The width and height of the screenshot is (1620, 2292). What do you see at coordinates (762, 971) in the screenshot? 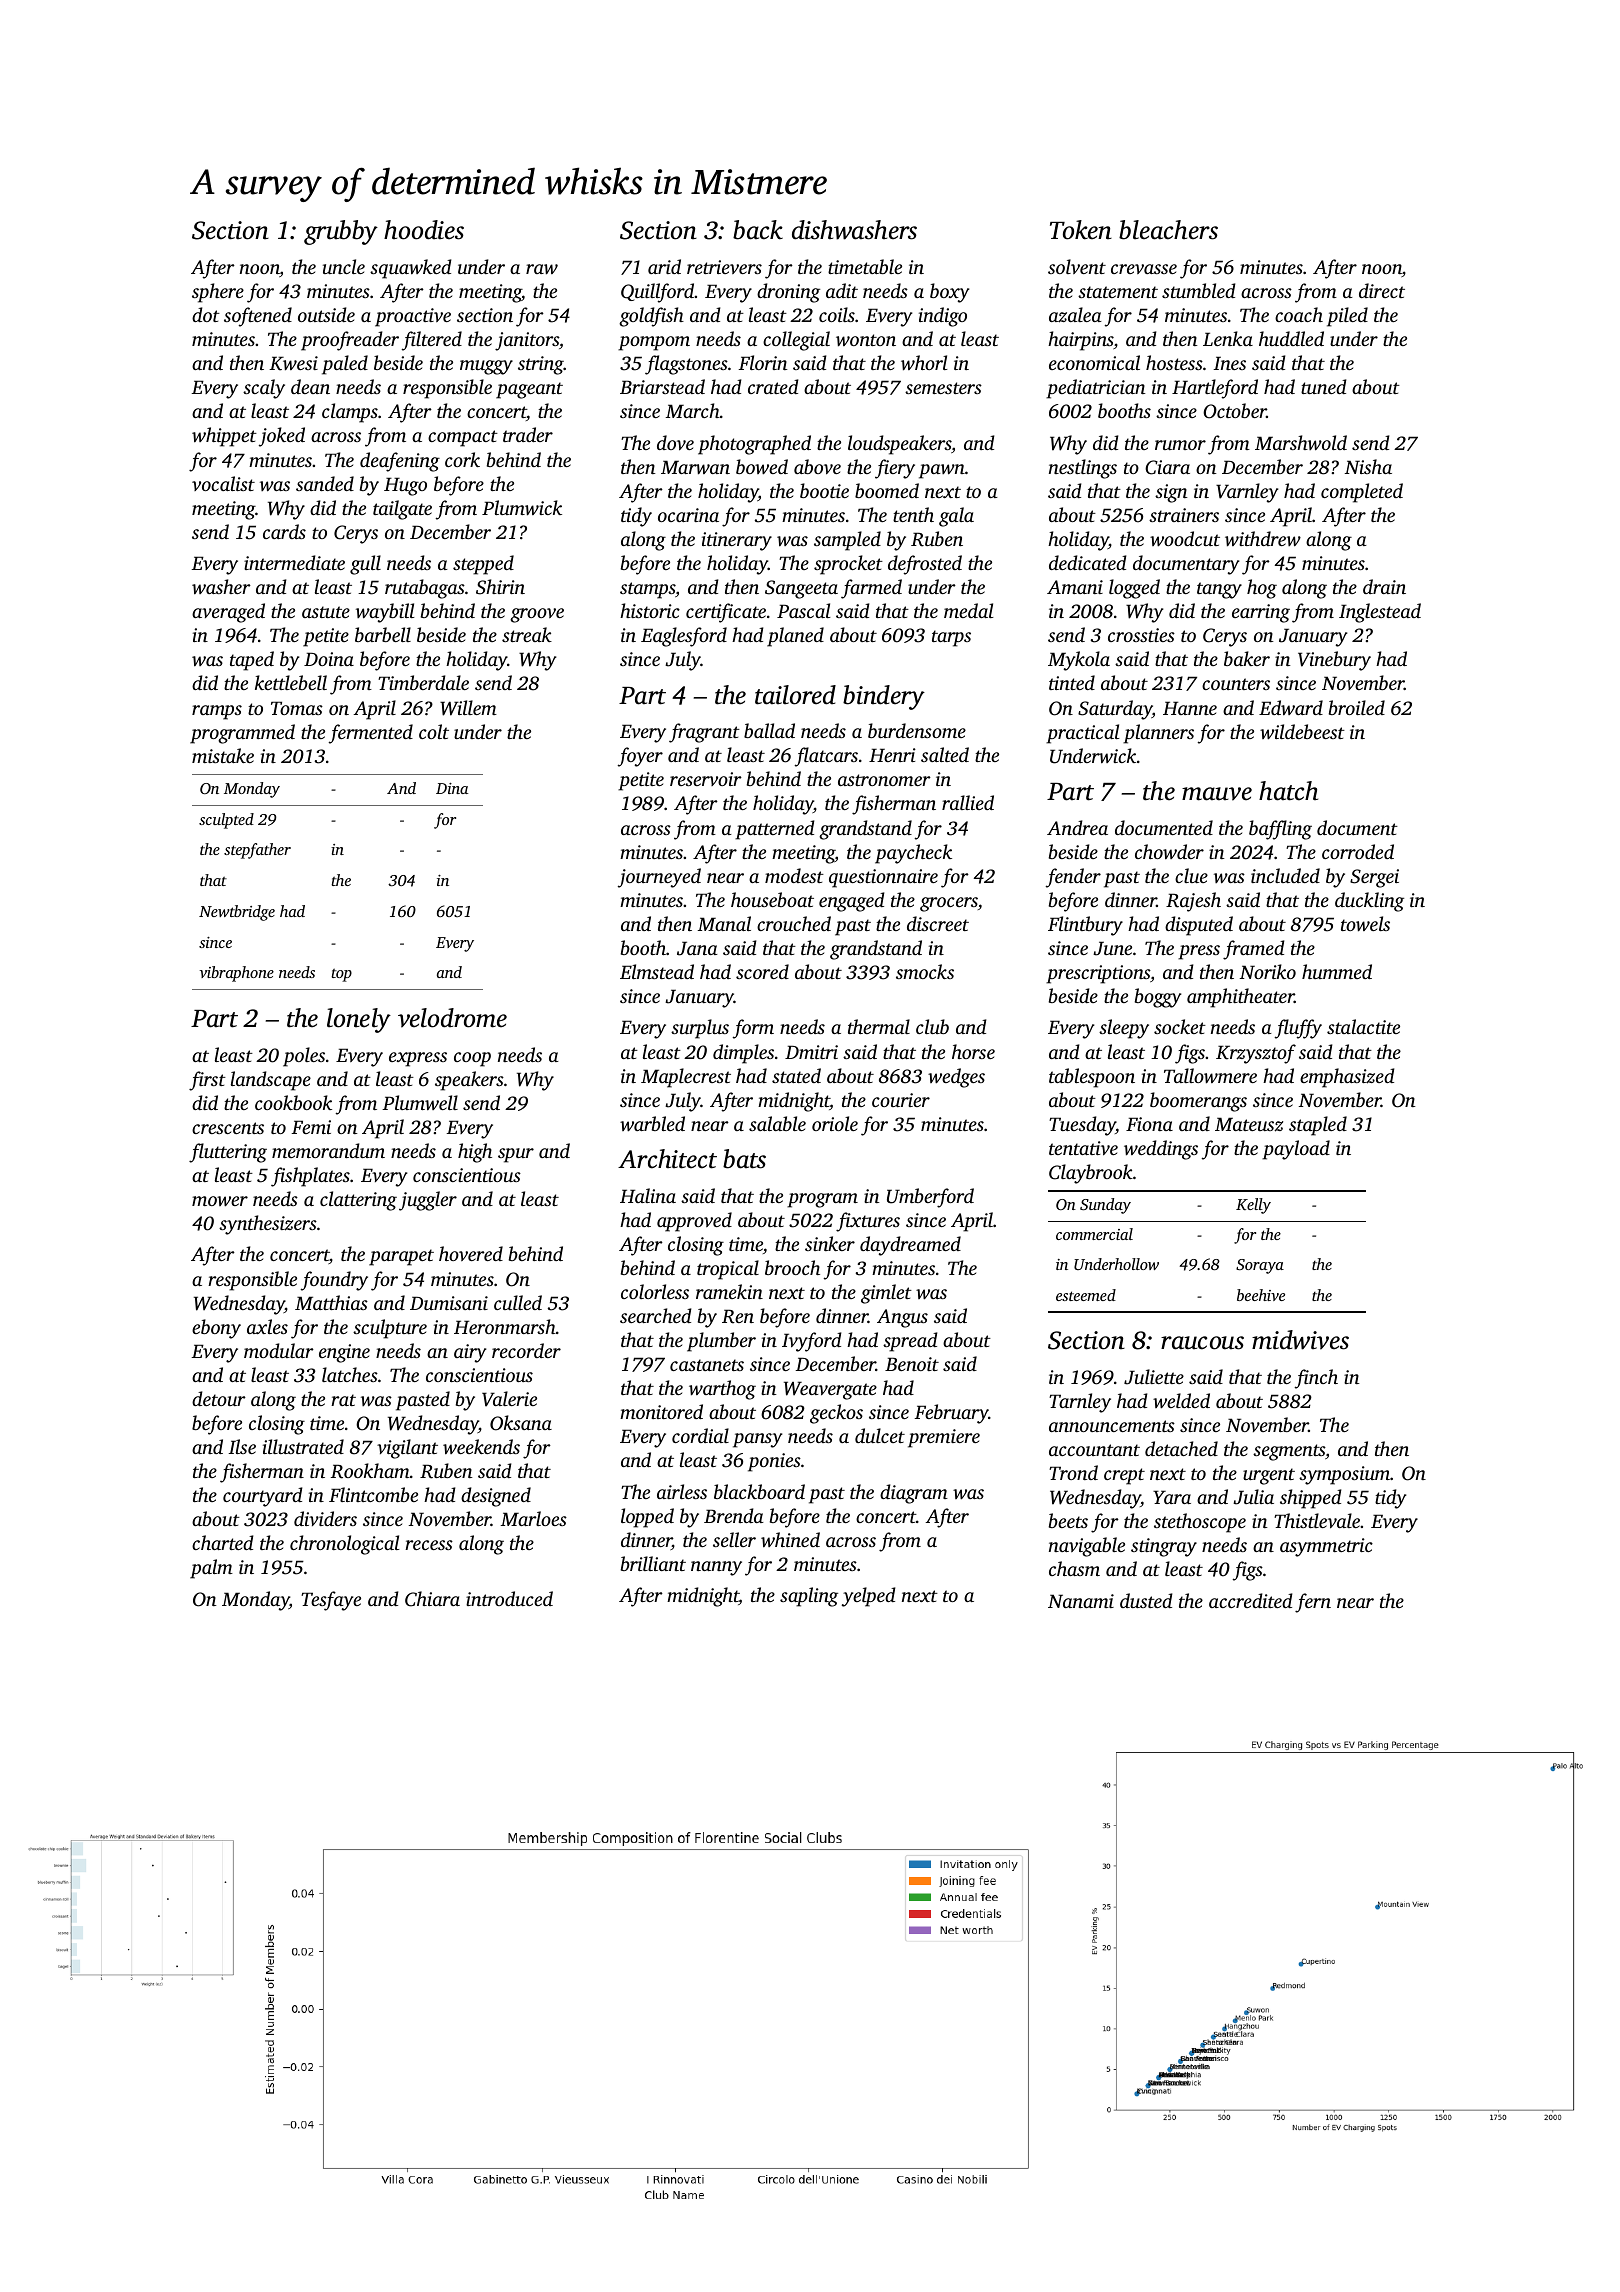
I see `scored` at bounding box center [762, 971].
